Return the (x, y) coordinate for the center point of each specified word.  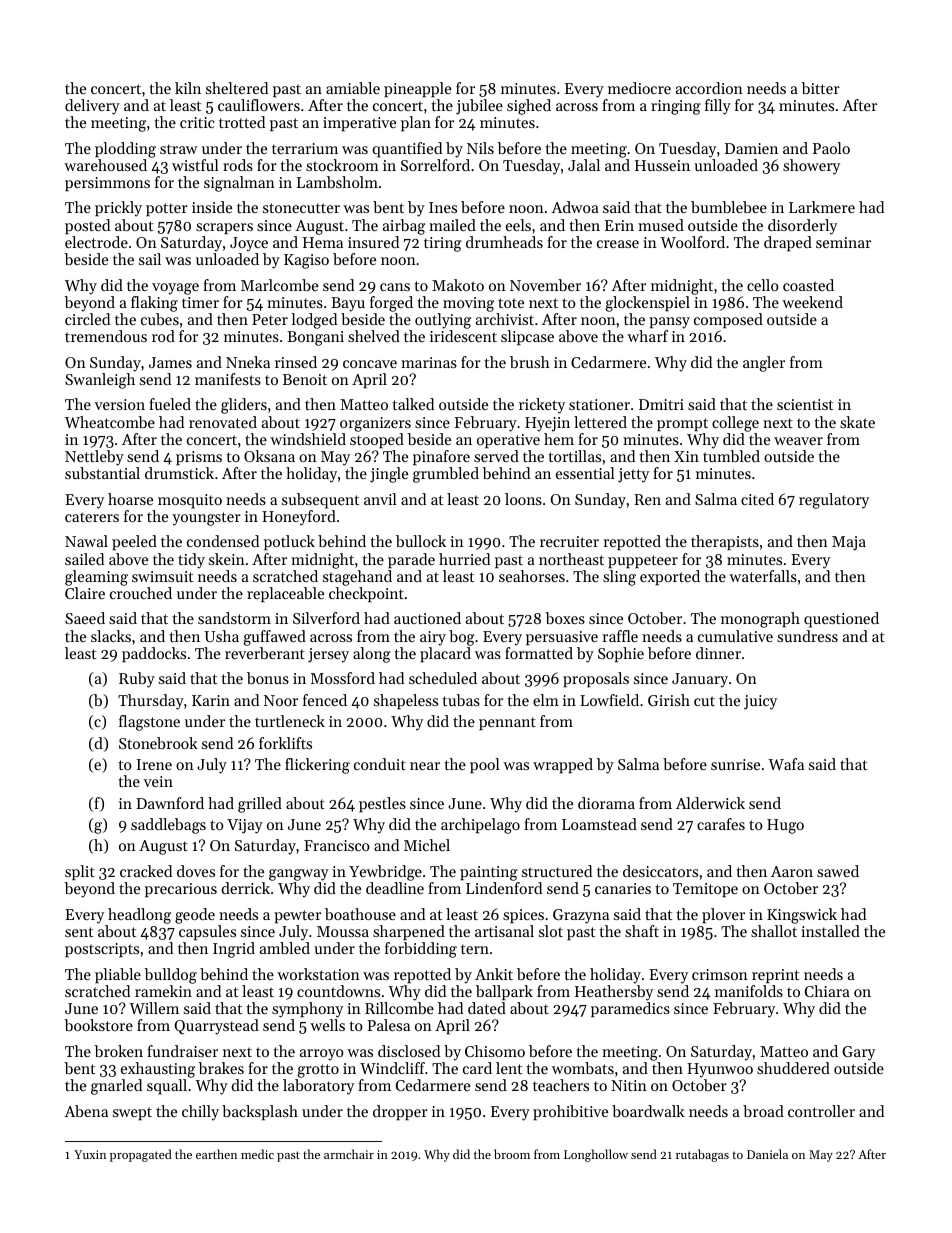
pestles (382, 804)
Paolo (831, 148)
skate (857, 422)
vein (158, 781)
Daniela (767, 1154)
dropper (400, 1112)
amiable (353, 88)
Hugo (785, 826)
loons (523, 499)
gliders (244, 406)
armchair (349, 1154)
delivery (92, 107)
